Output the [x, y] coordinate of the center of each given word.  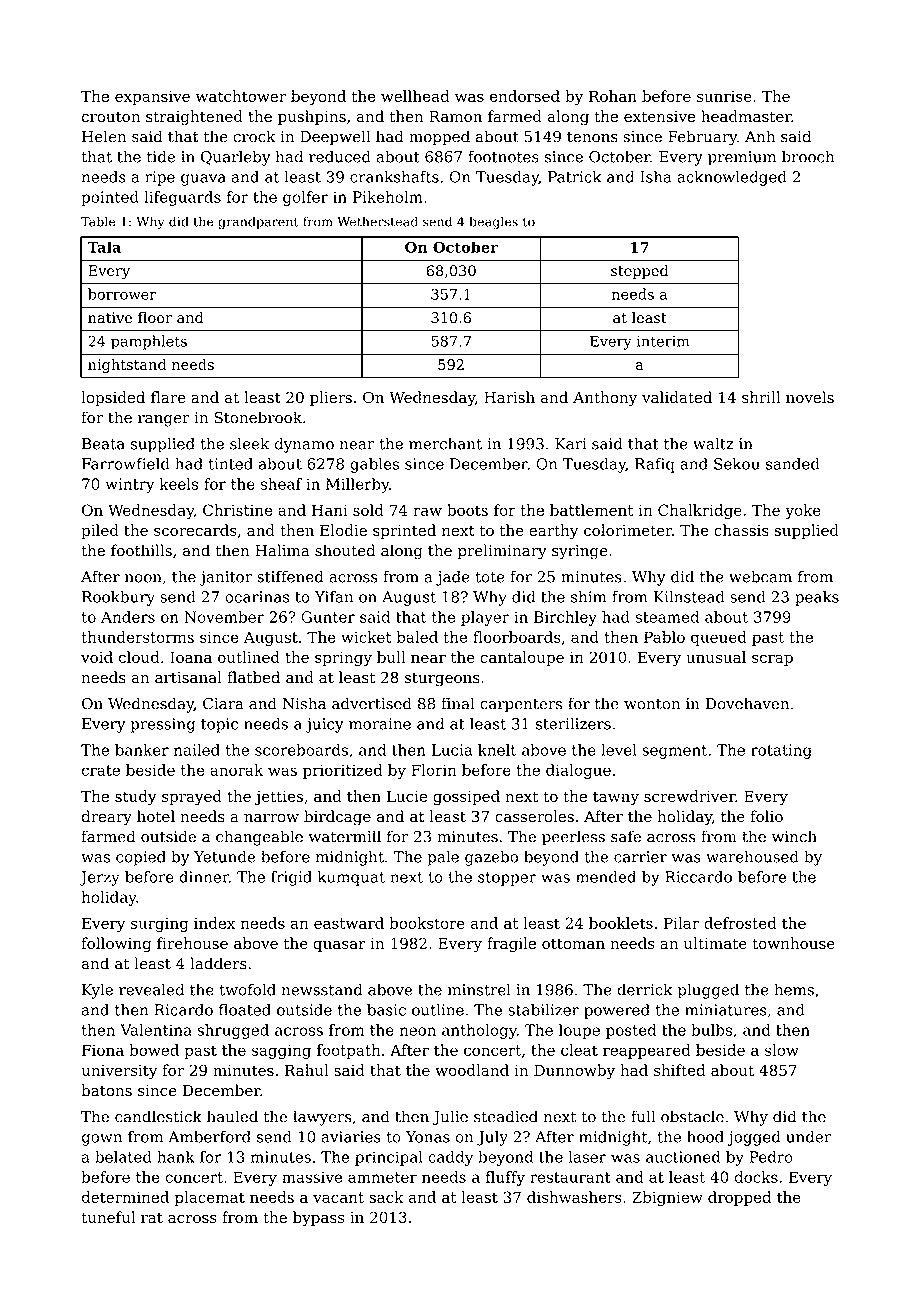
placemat [210, 1198]
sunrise [724, 96]
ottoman [573, 943]
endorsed [525, 96]
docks [756, 1177]
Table [98, 221]
